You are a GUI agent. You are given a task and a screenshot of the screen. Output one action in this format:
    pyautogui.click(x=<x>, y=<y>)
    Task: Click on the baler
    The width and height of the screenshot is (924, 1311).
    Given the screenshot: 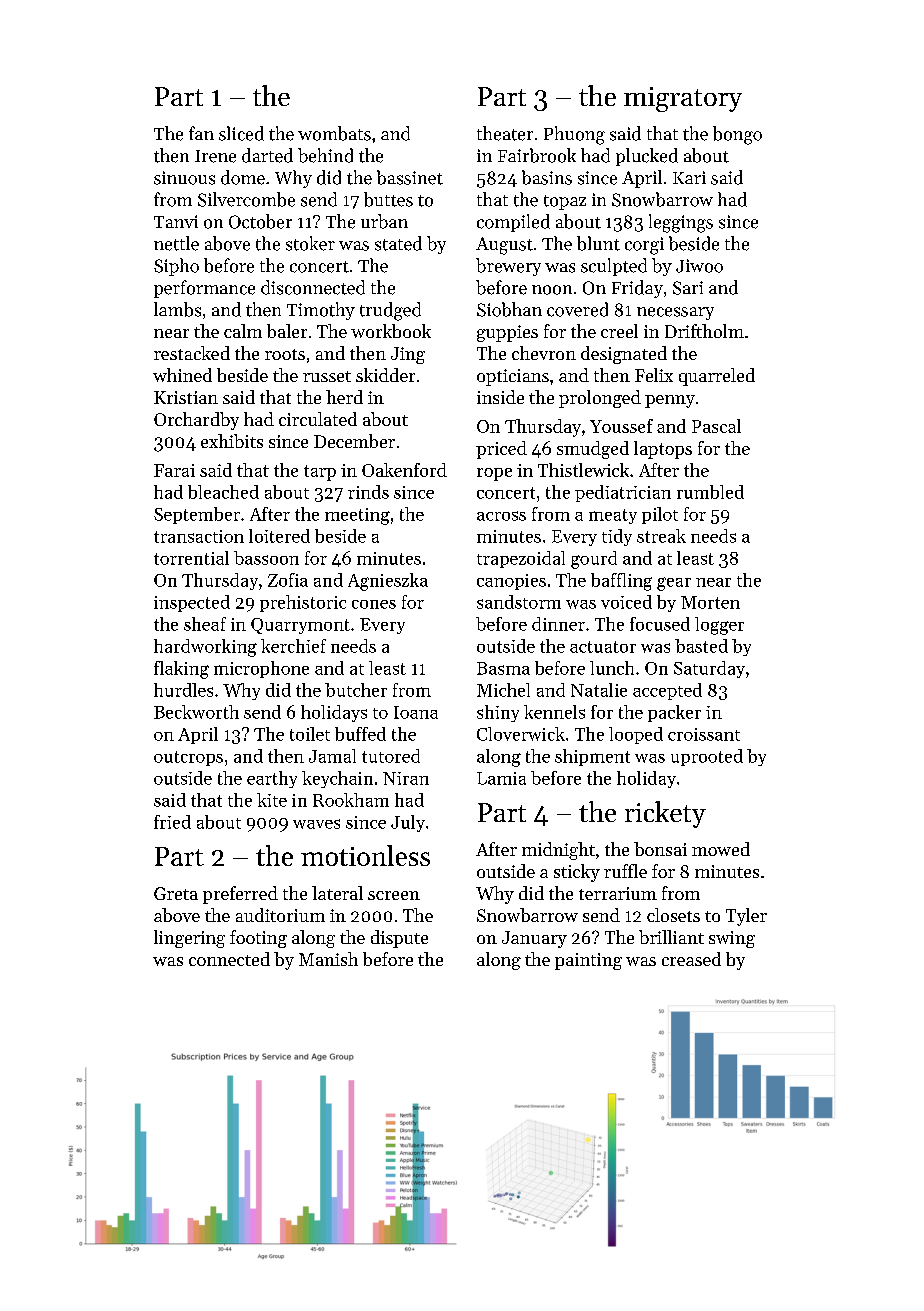 What is the action you would take?
    pyautogui.click(x=287, y=331)
